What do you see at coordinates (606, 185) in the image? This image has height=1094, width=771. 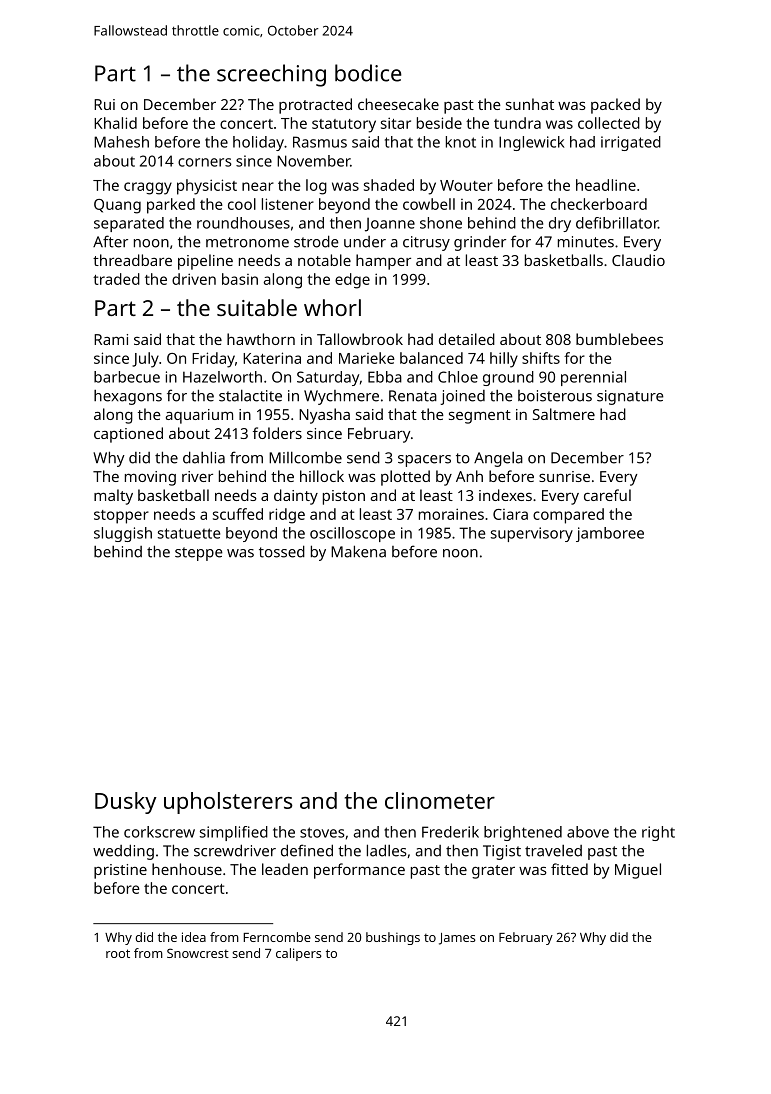 I see `headline` at bounding box center [606, 185].
